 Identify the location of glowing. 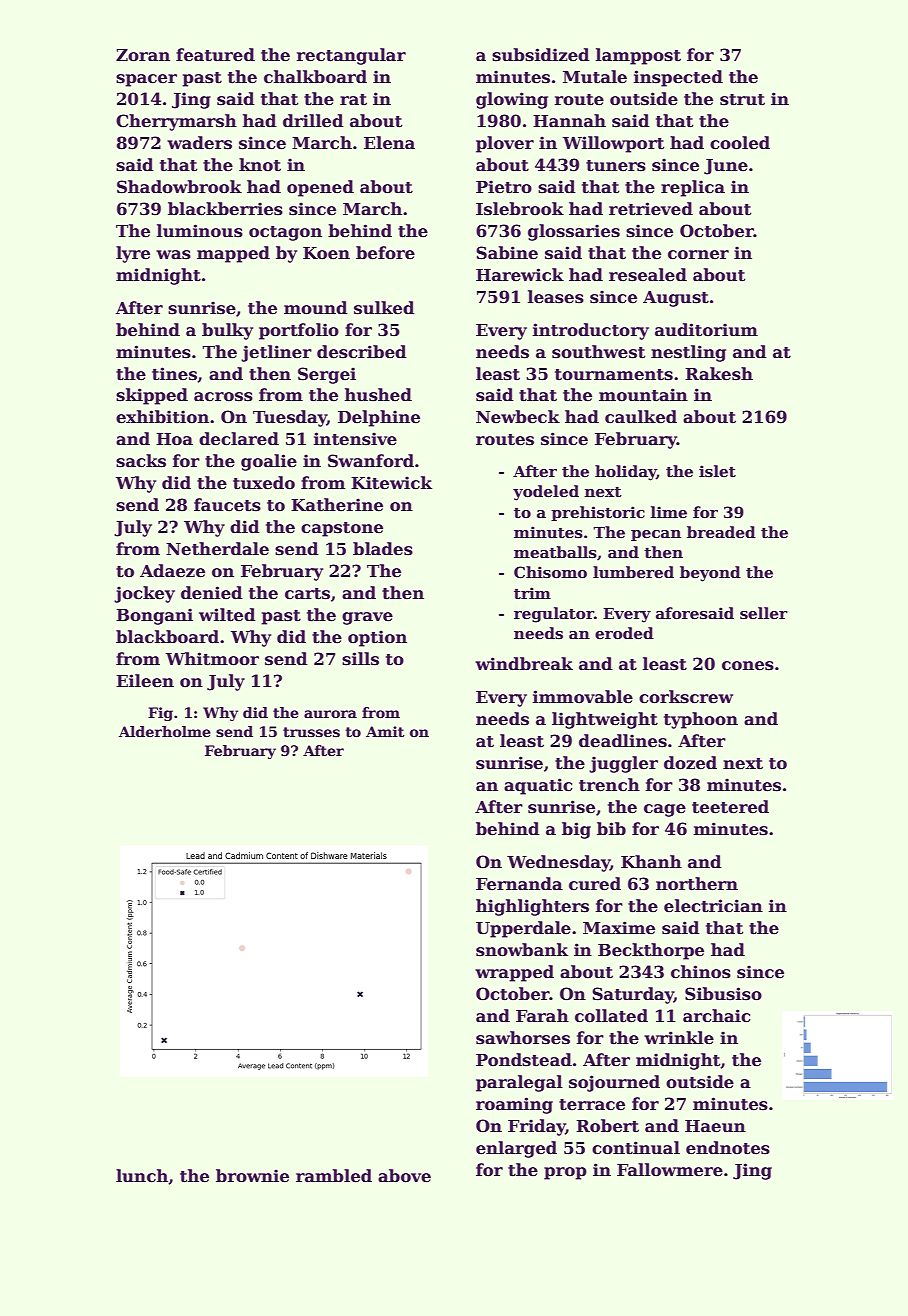
(512, 100).
